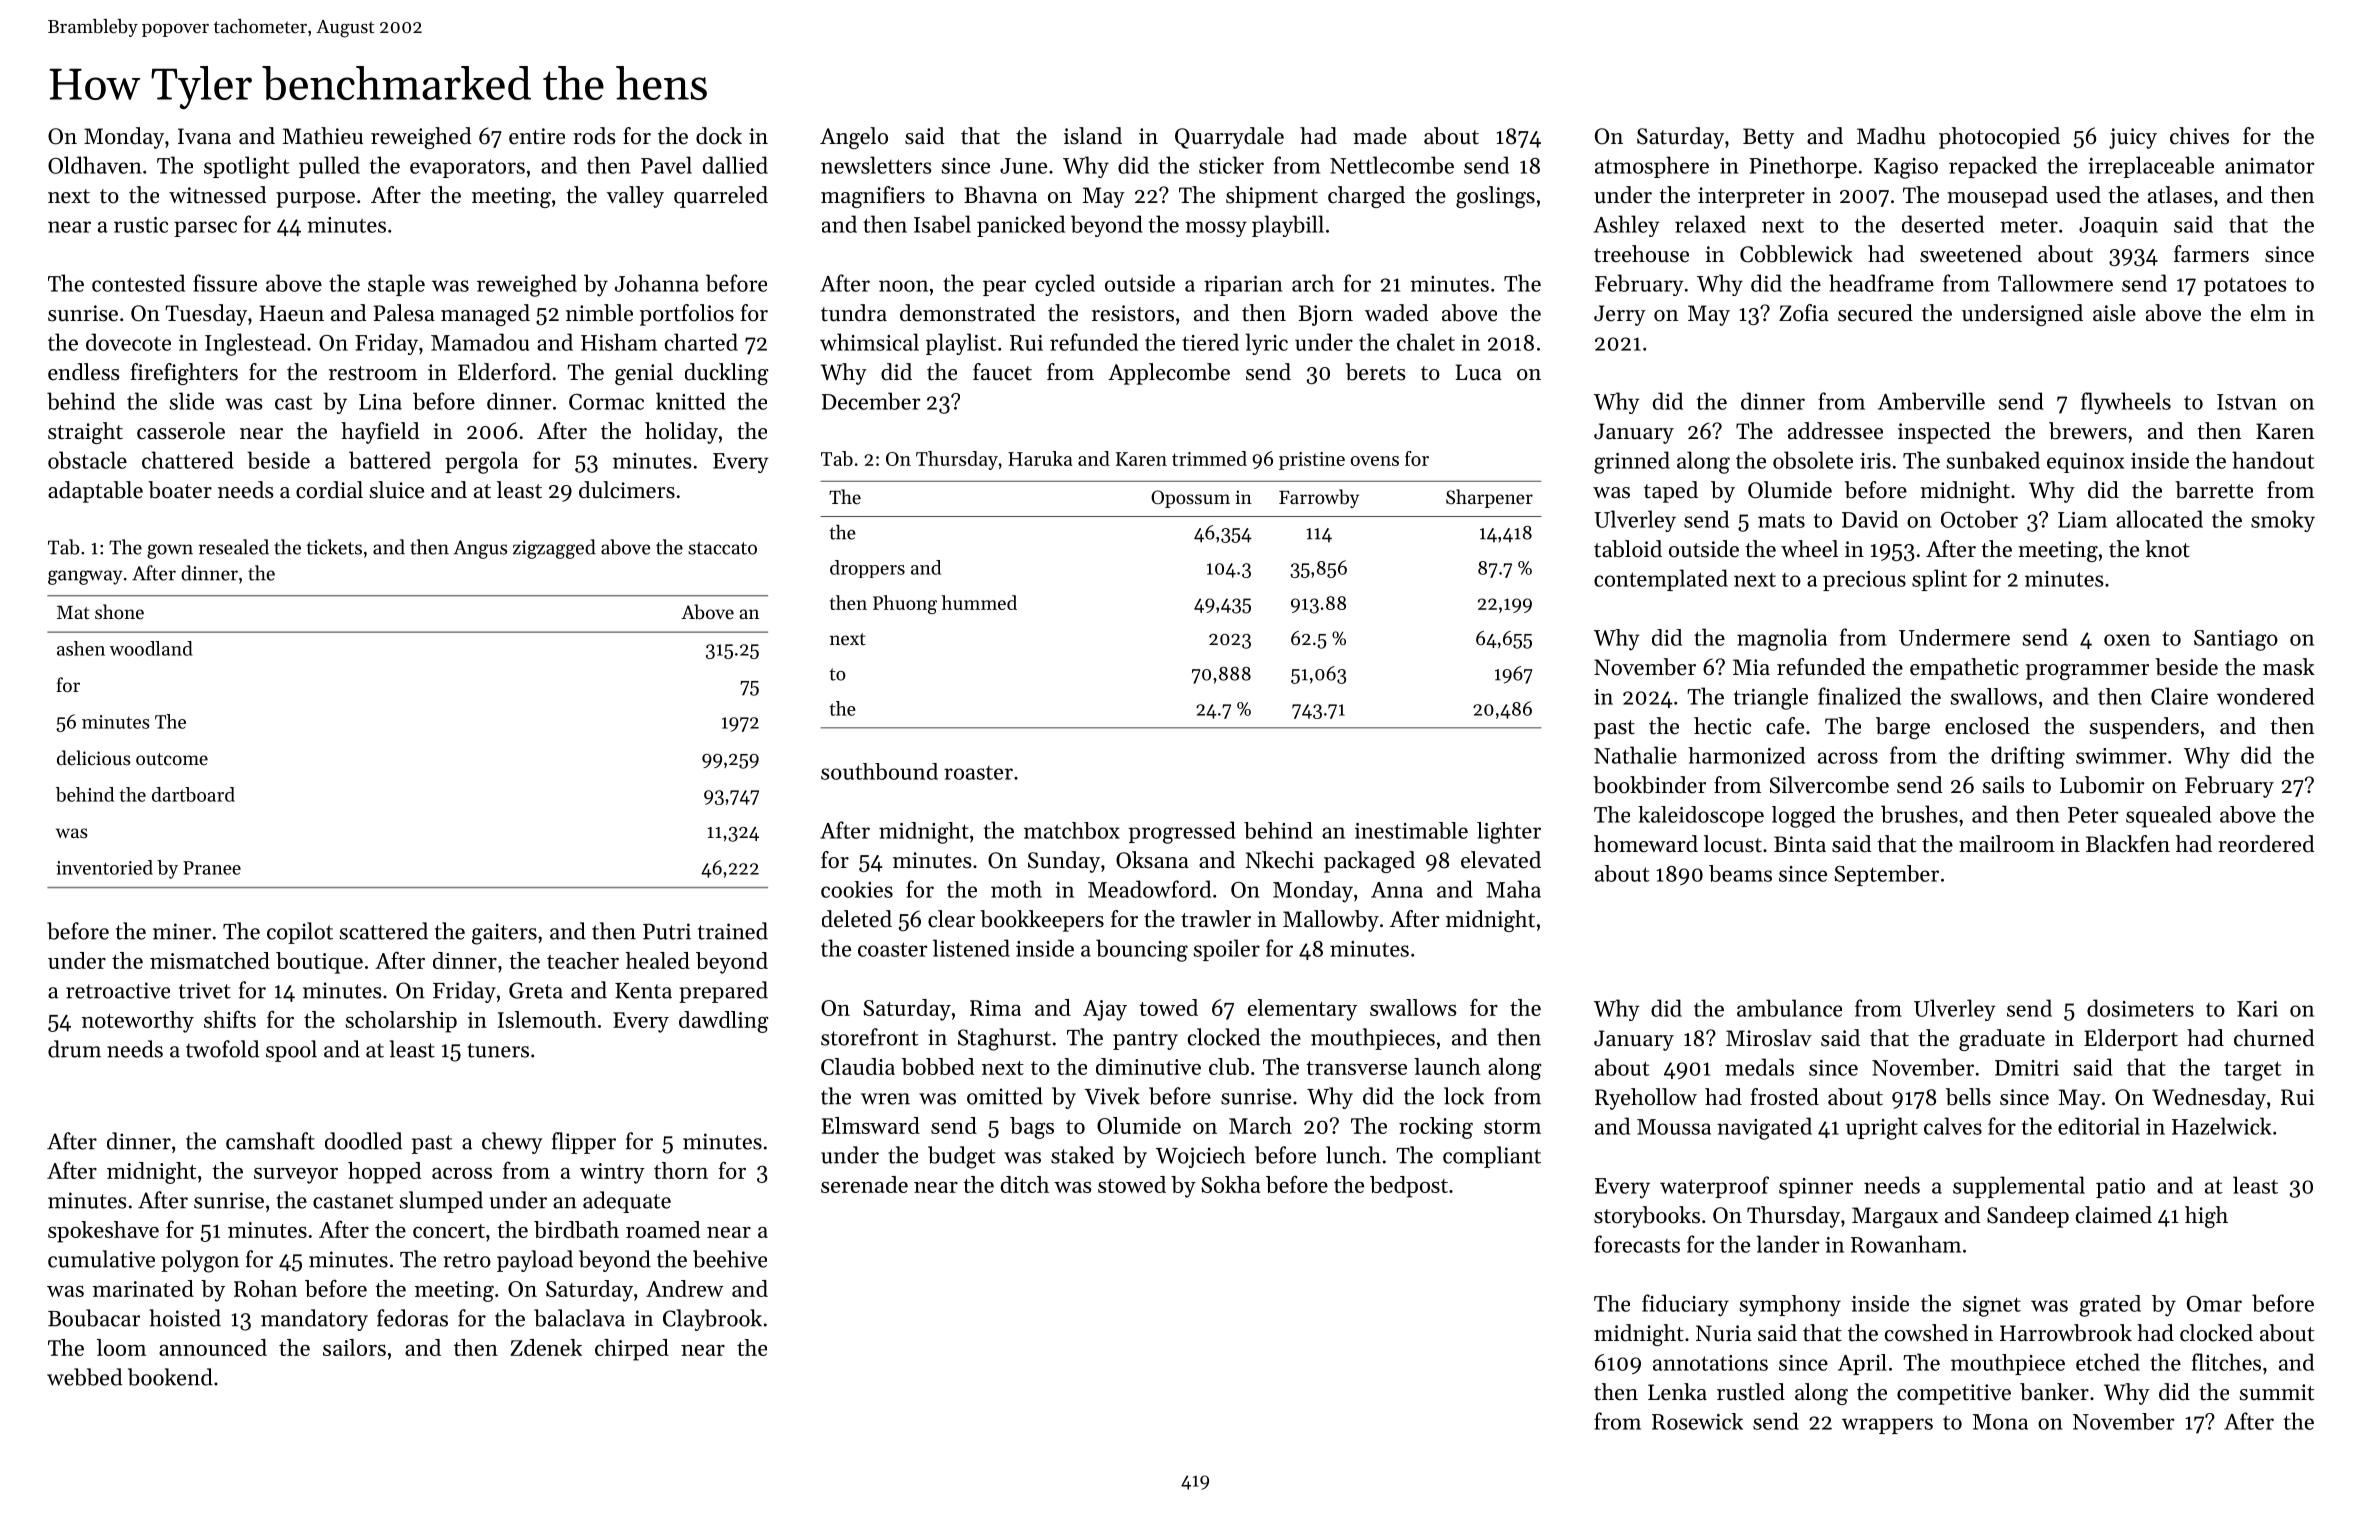 This screenshot has height=1528, width=2362. What do you see at coordinates (396, 285) in the screenshot?
I see `staple` at bounding box center [396, 285].
